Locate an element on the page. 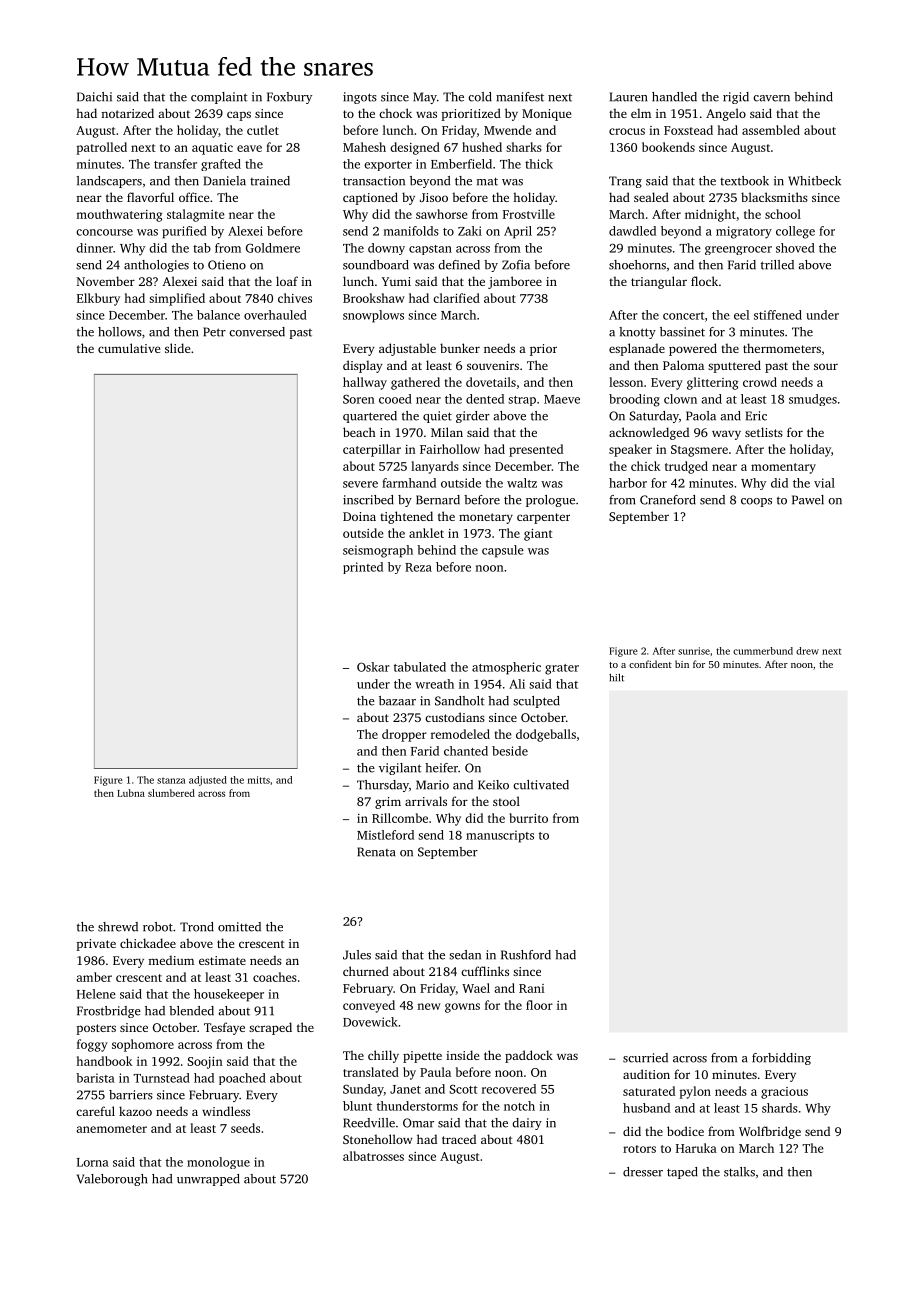 The width and height of the image is (924, 1308). greengrocer is located at coordinates (738, 250).
